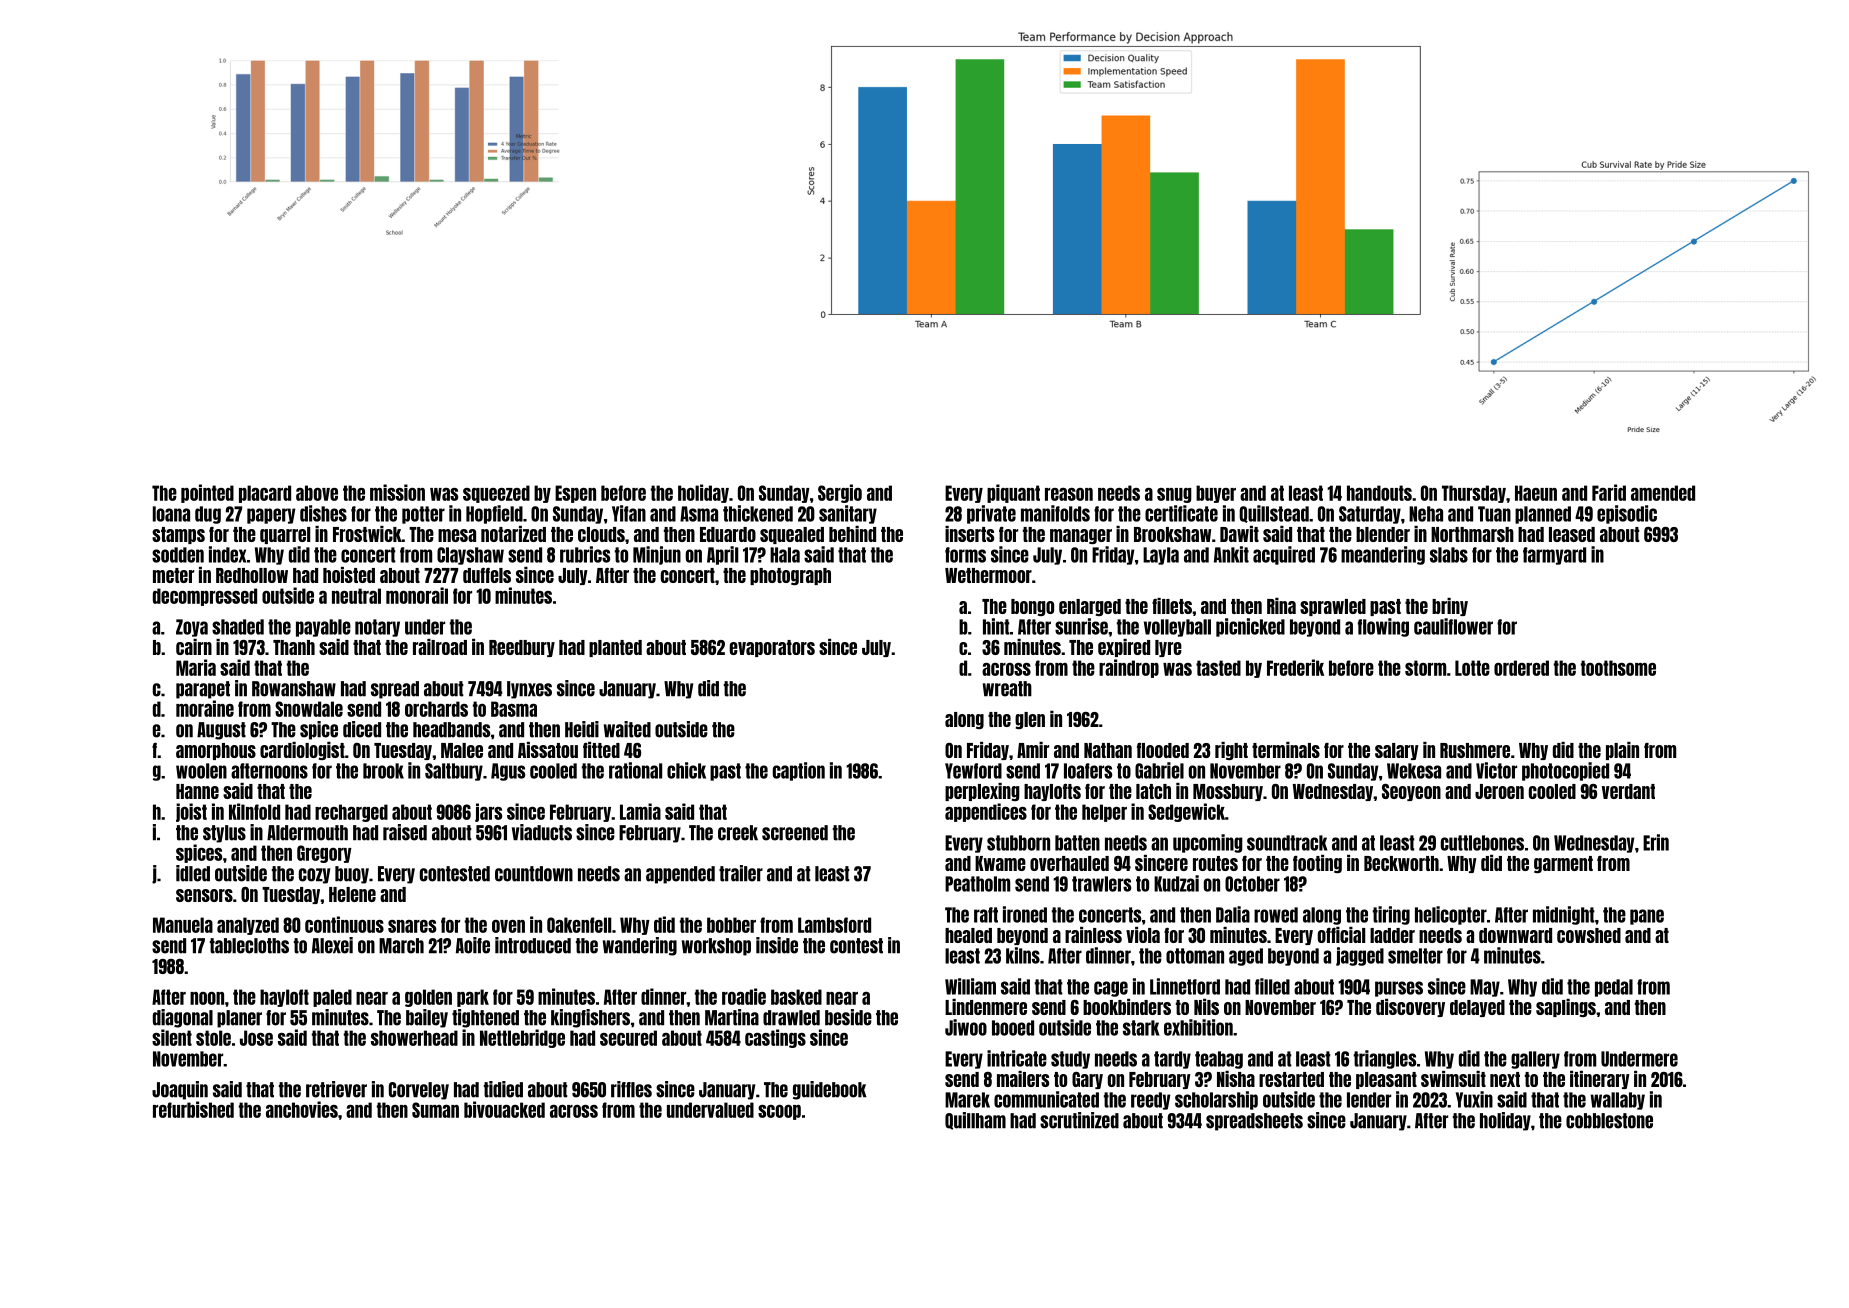 This image has height=1308, width=1849. I want to click on soundtrack, so click(1287, 843).
